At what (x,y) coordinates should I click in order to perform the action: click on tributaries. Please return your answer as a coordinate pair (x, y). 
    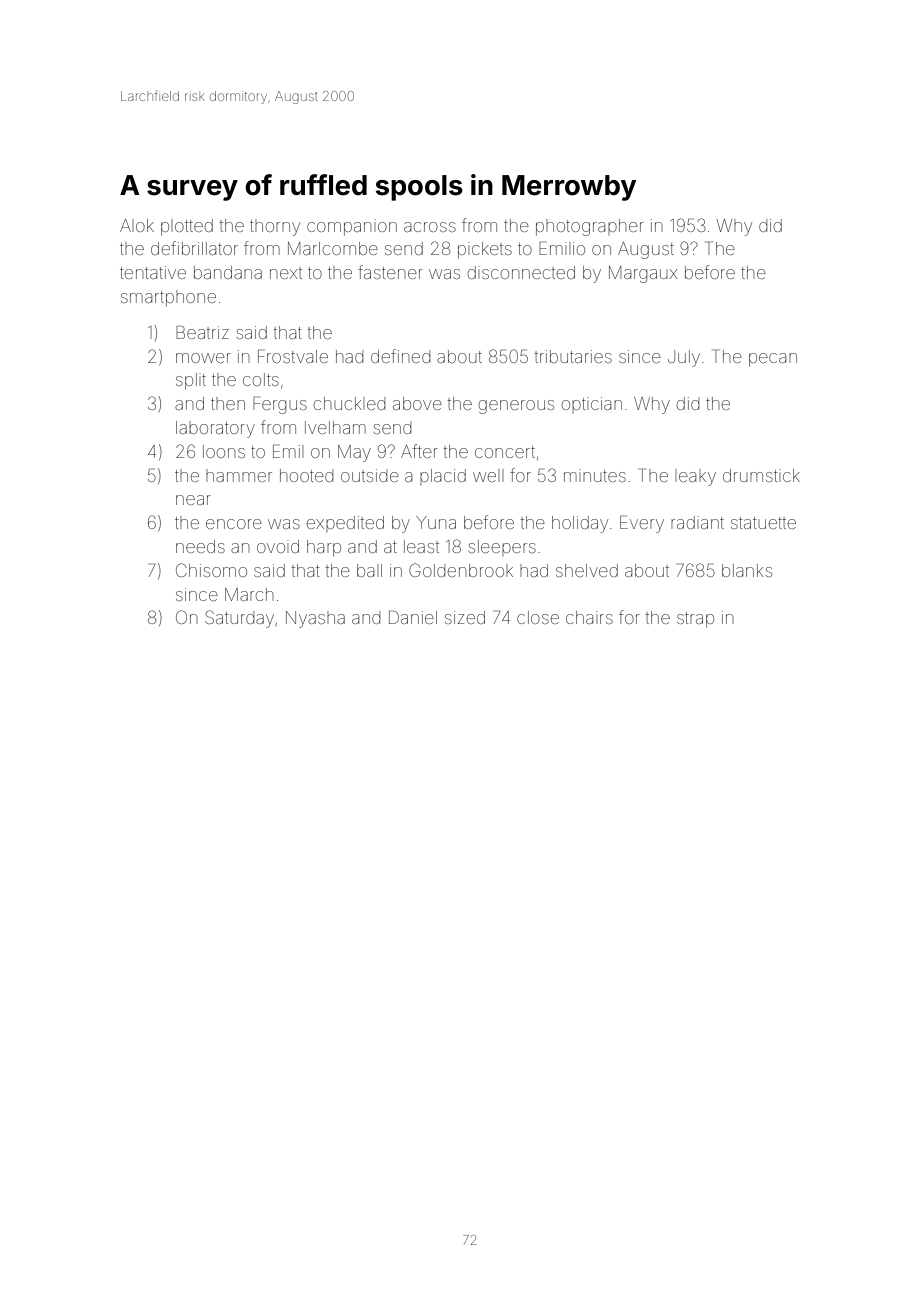
    Looking at the image, I should click on (573, 356).
